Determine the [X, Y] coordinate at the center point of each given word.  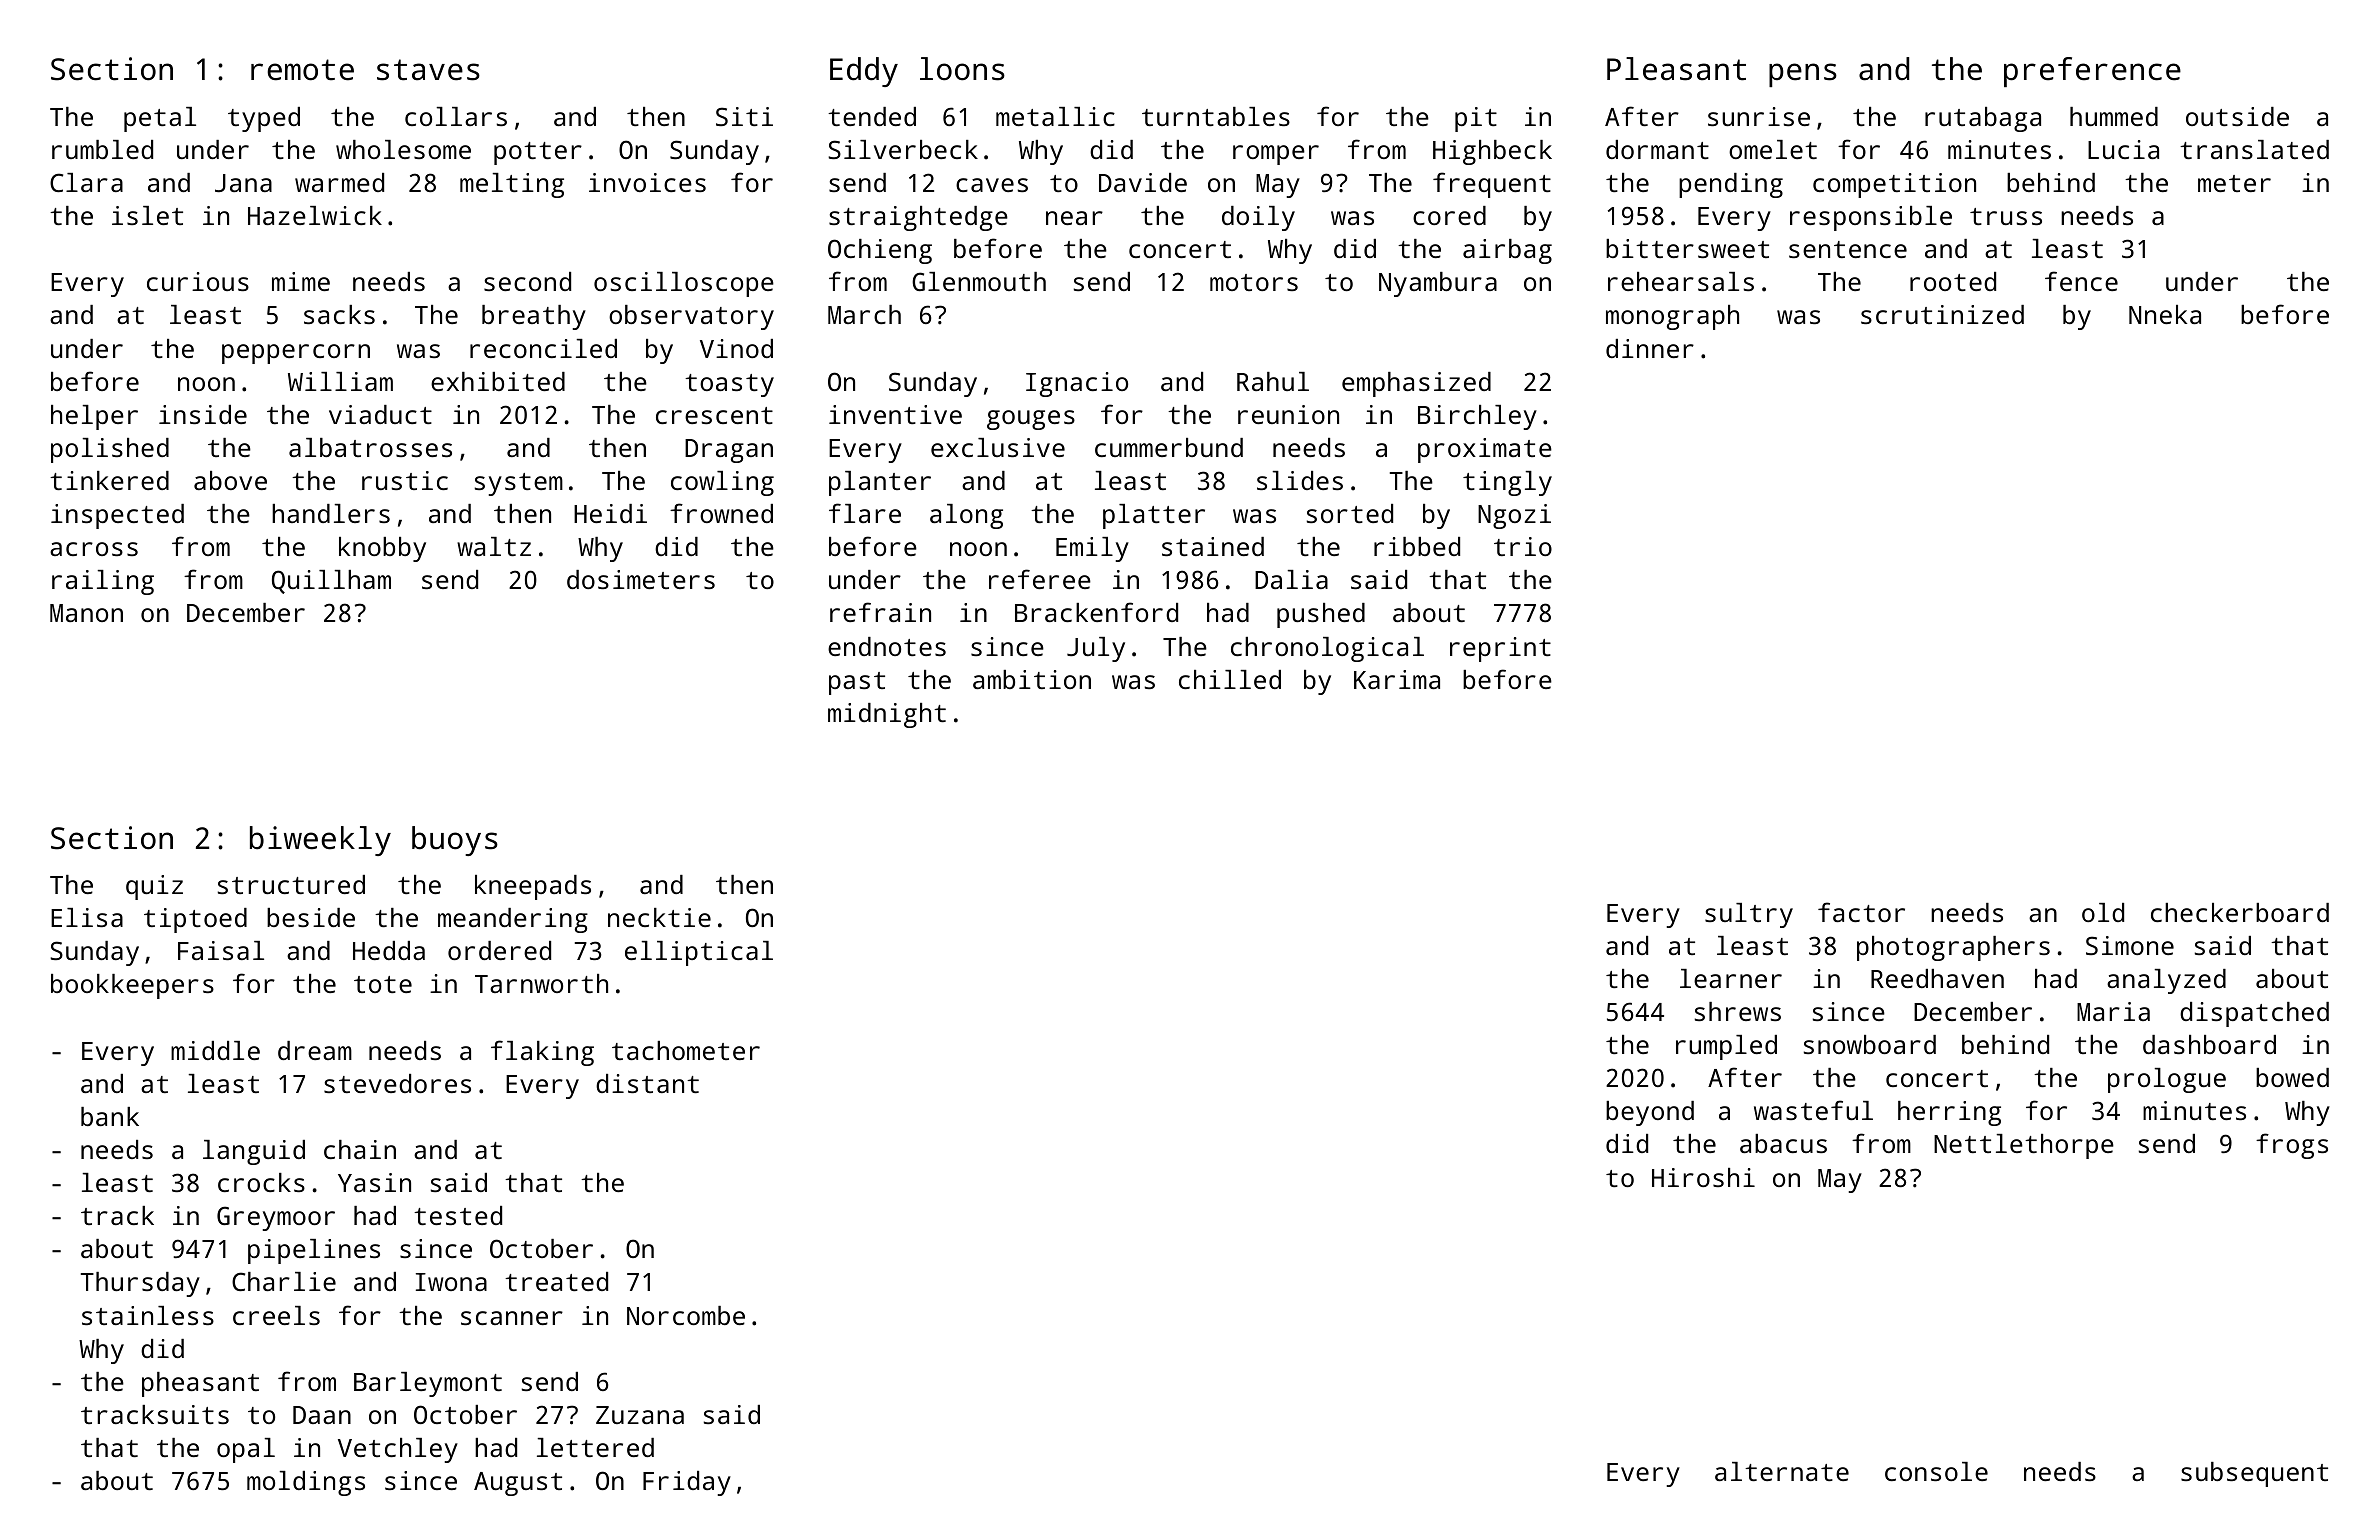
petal [160, 119]
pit [1476, 119]
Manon [86, 613]
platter [1154, 516]
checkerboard [2240, 912]
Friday [687, 1483]
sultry [1749, 915]
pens [1803, 75]
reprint [1500, 649]
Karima [1397, 679]
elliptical [699, 953]
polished [110, 450]
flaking [542, 1053]
